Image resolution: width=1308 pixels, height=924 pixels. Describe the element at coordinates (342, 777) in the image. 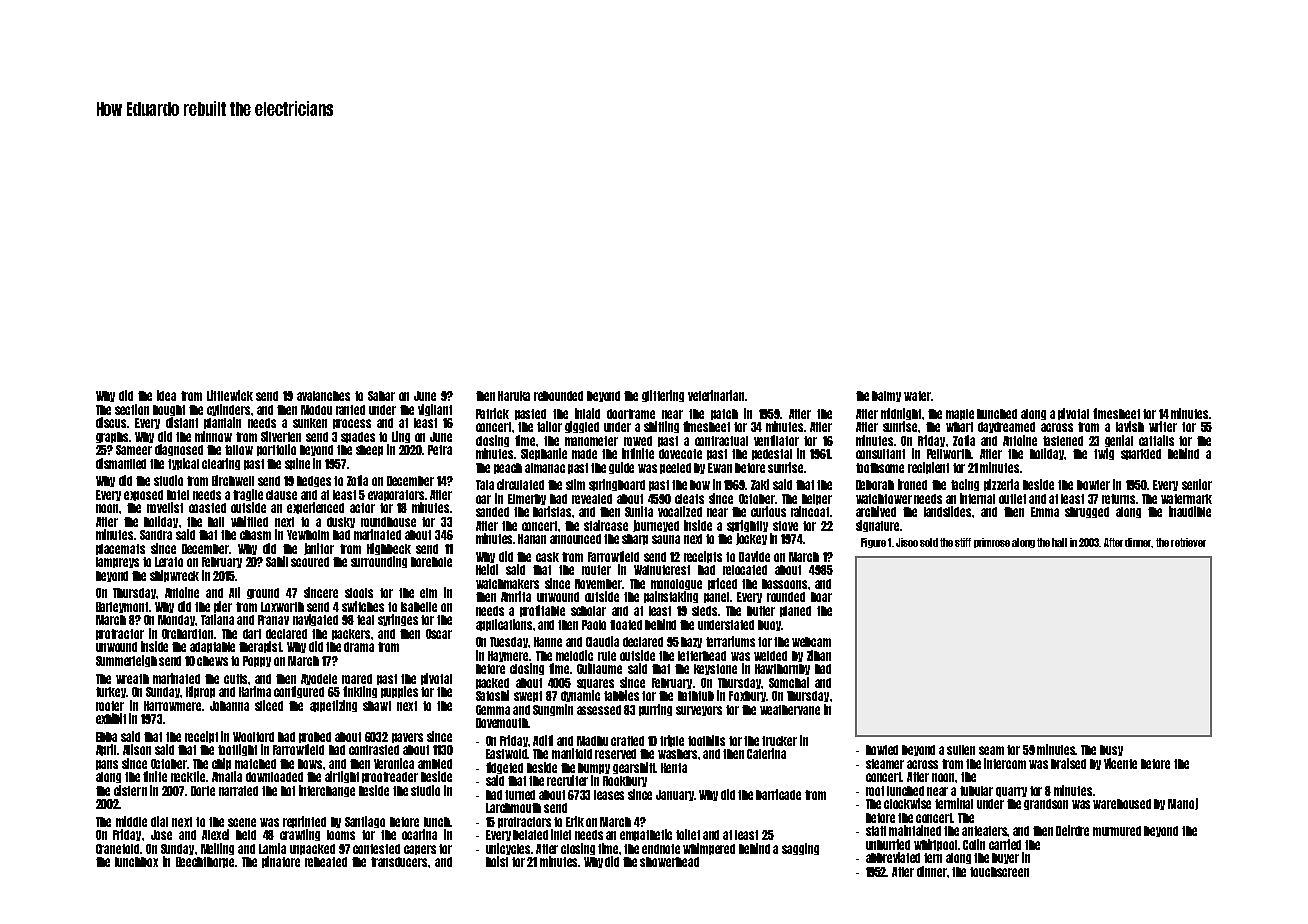

I see `airtight` at that location.
